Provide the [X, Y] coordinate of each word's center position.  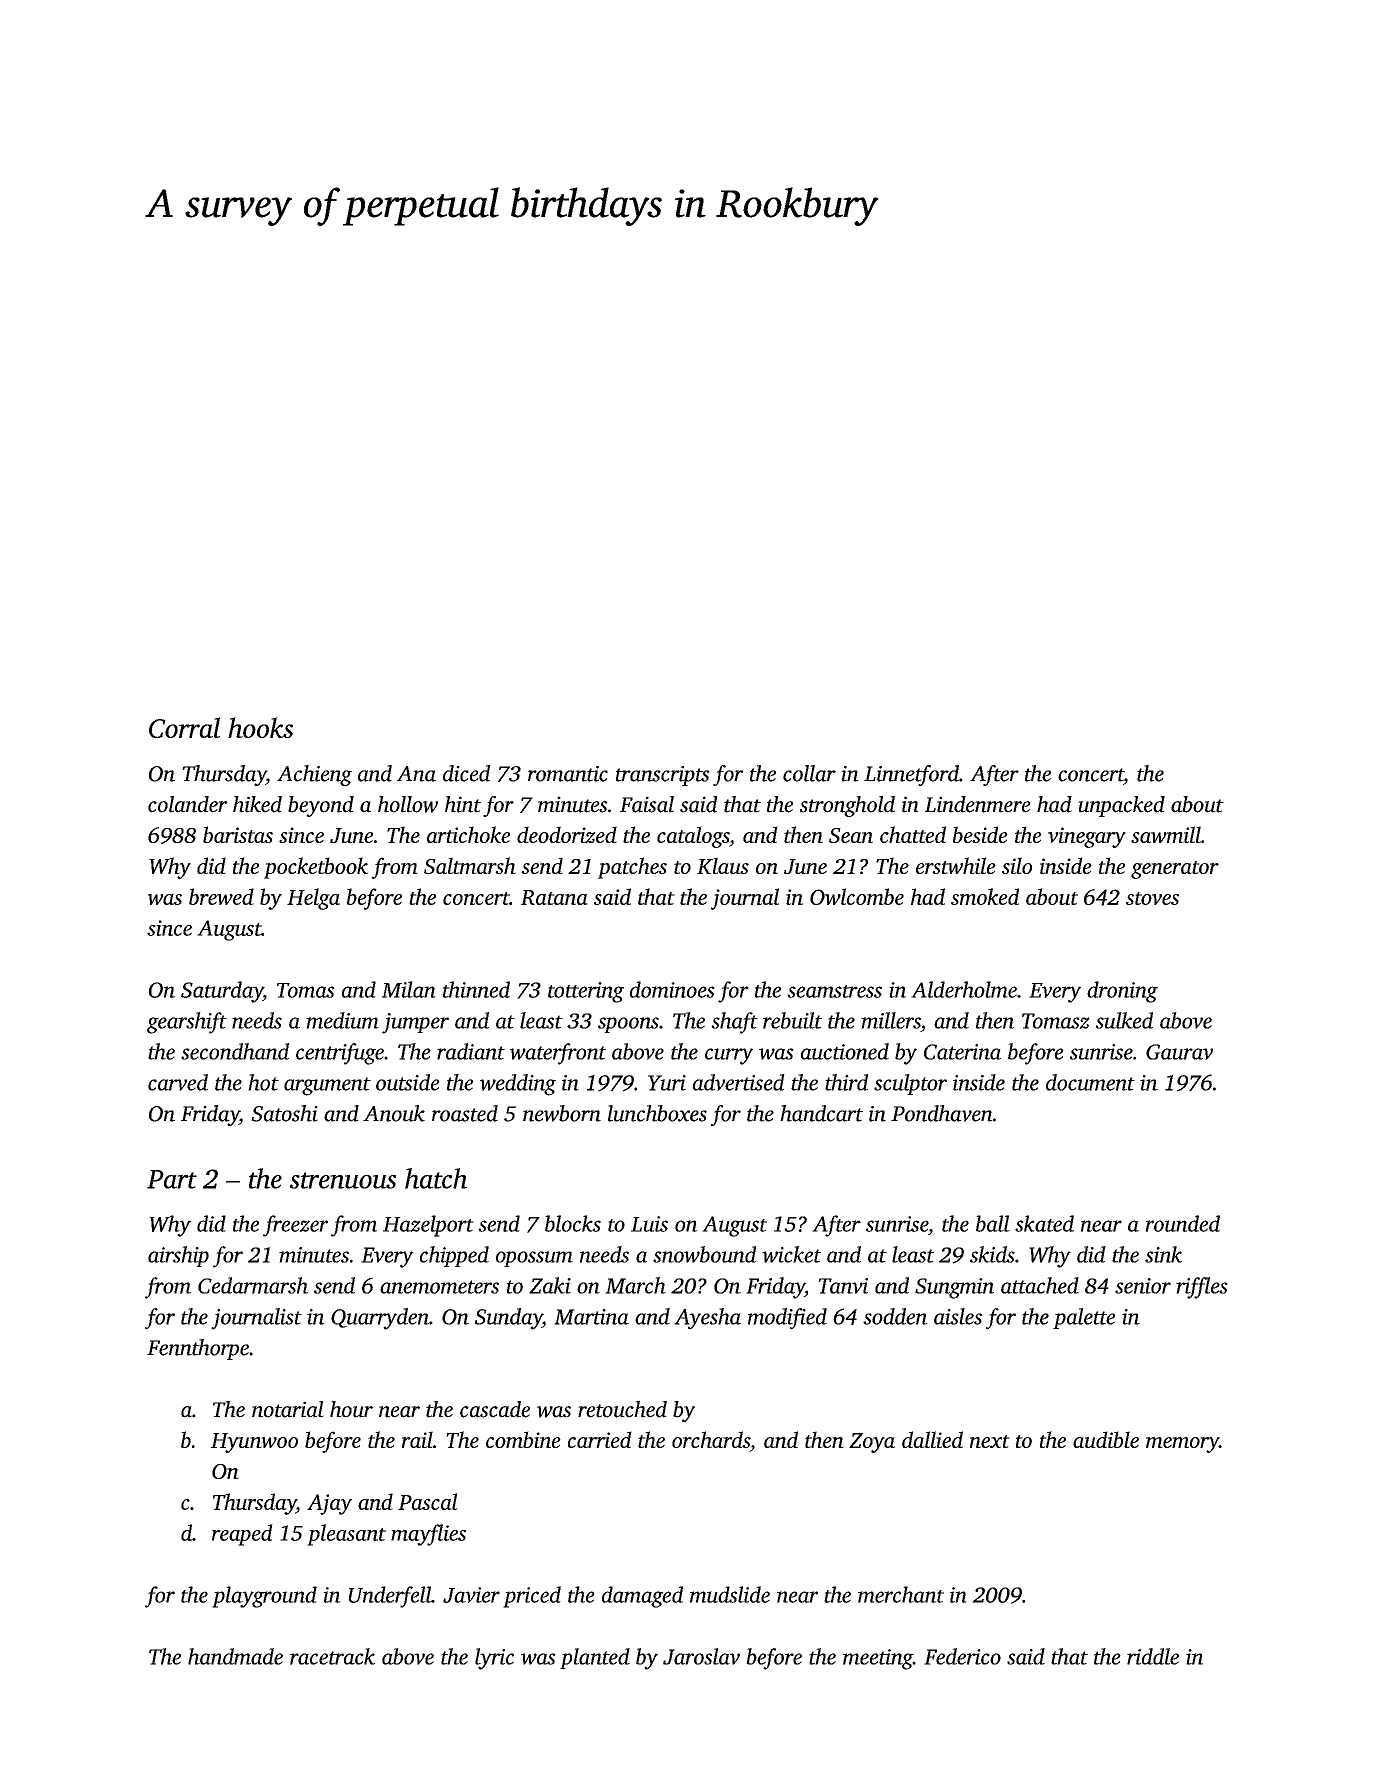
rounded [1182, 1223]
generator [1175, 870]
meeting [878, 1659]
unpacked [1121, 806]
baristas [238, 834]
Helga [313, 899]
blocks [573, 1223]
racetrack [332, 1656]
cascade [495, 1409]
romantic [568, 774]
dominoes [672, 989]
